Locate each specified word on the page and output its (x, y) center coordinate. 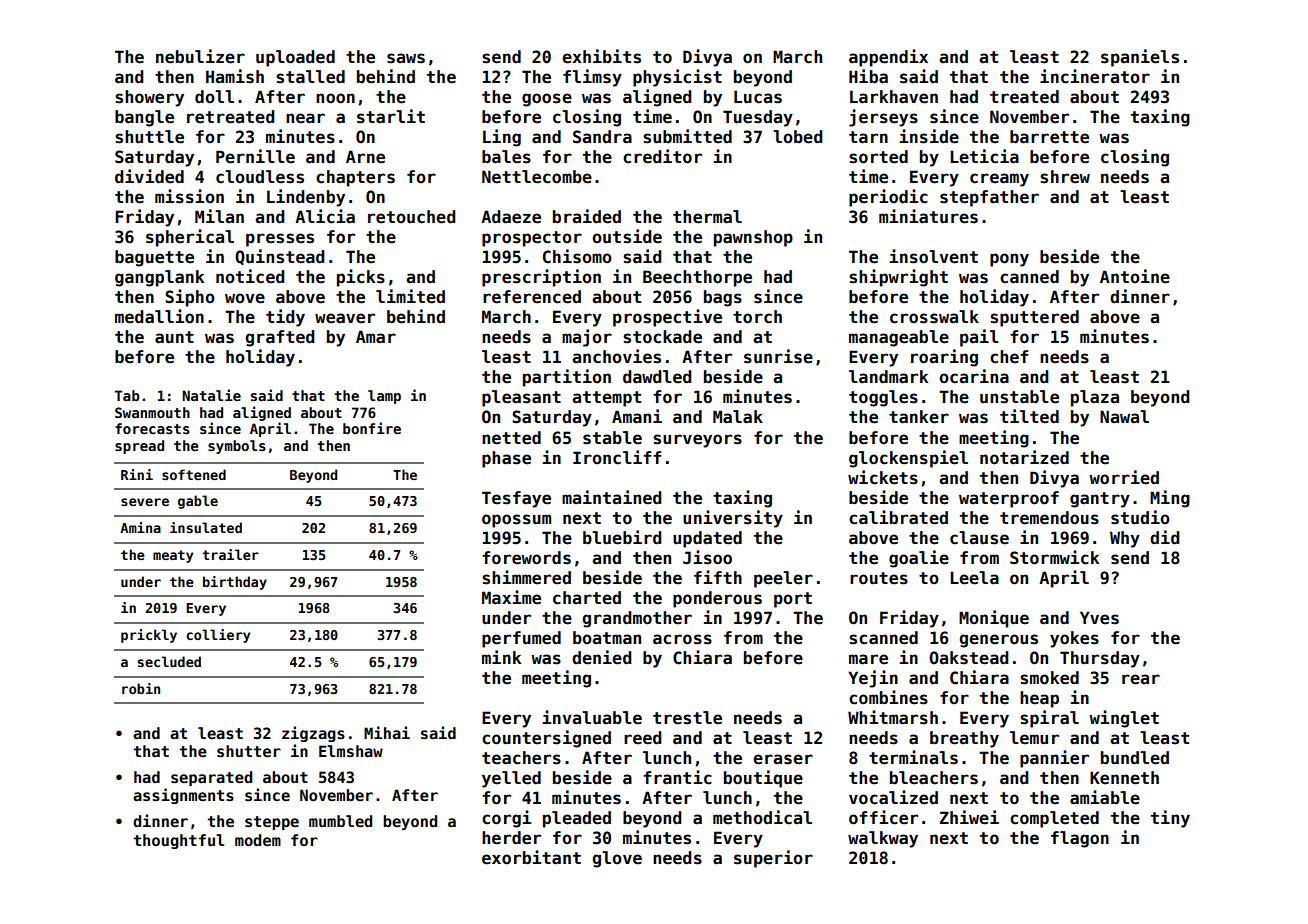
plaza (1095, 398)
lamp (384, 397)
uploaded (295, 58)
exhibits (601, 56)
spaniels (1140, 58)
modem (258, 840)
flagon (1080, 839)
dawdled (657, 377)
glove (617, 859)
